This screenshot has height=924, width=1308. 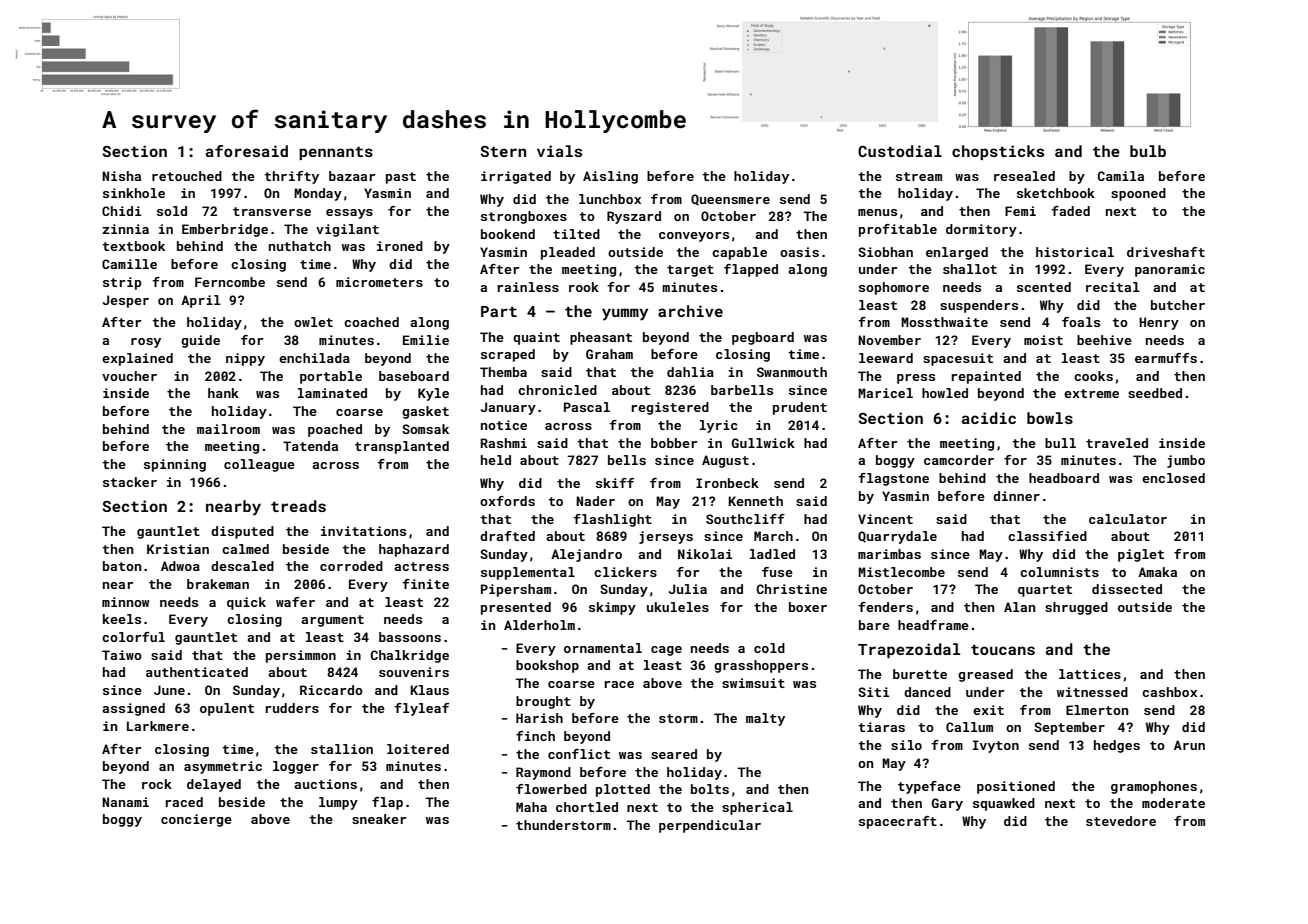 I want to click on vials, so click(x=559, y=151).
